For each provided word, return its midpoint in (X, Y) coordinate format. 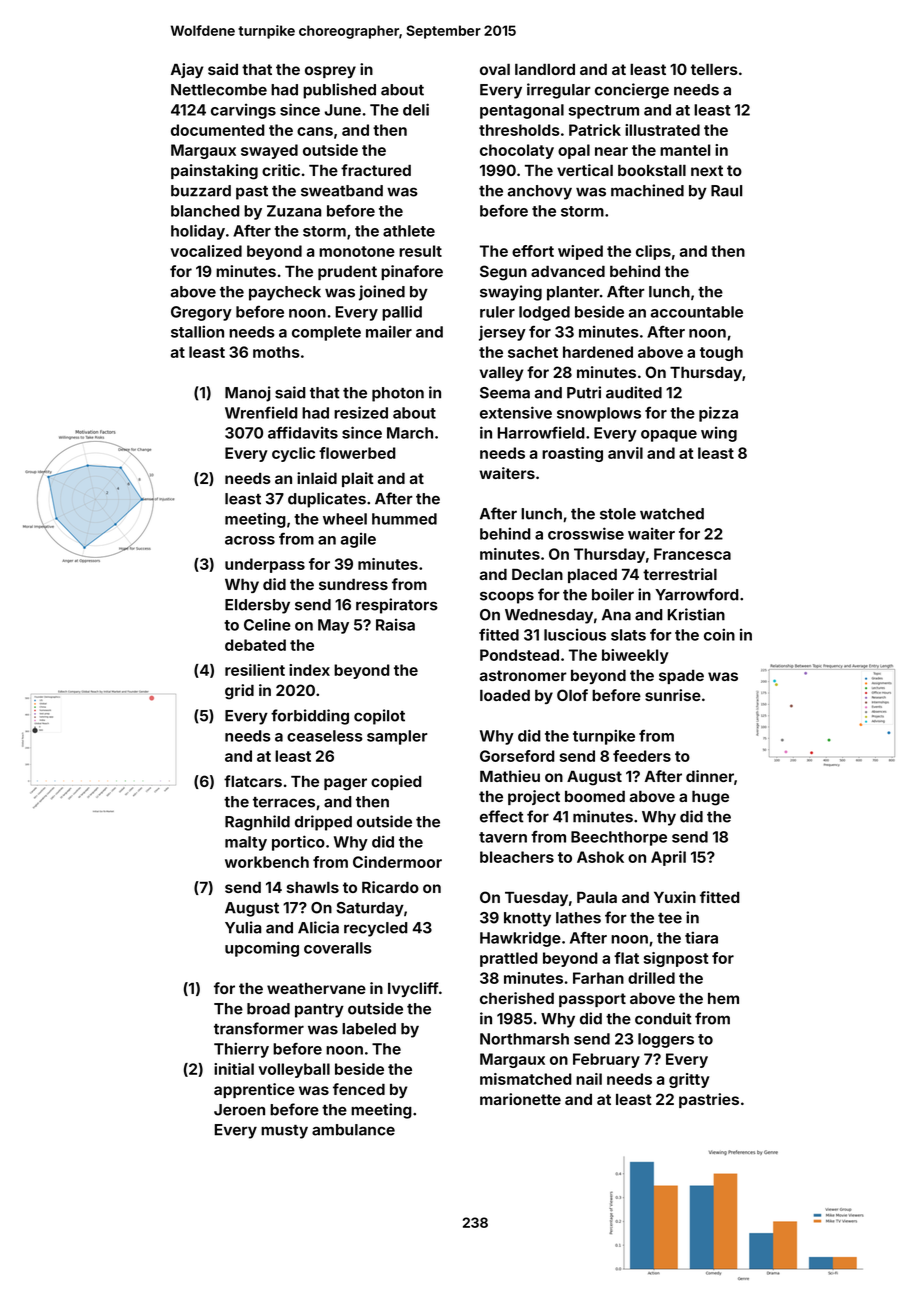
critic (281, 170)
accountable (697, 312)
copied (396, 782)
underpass (265, 565)
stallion (197, 331)
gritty (689, 1080)
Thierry (241, 1050)
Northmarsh (524, 1039)
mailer (389, 331)
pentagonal (522, 111)
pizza (718, 414)
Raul (726, 191)
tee (670, 918)
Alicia (318, 927)
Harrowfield (541, 432)
